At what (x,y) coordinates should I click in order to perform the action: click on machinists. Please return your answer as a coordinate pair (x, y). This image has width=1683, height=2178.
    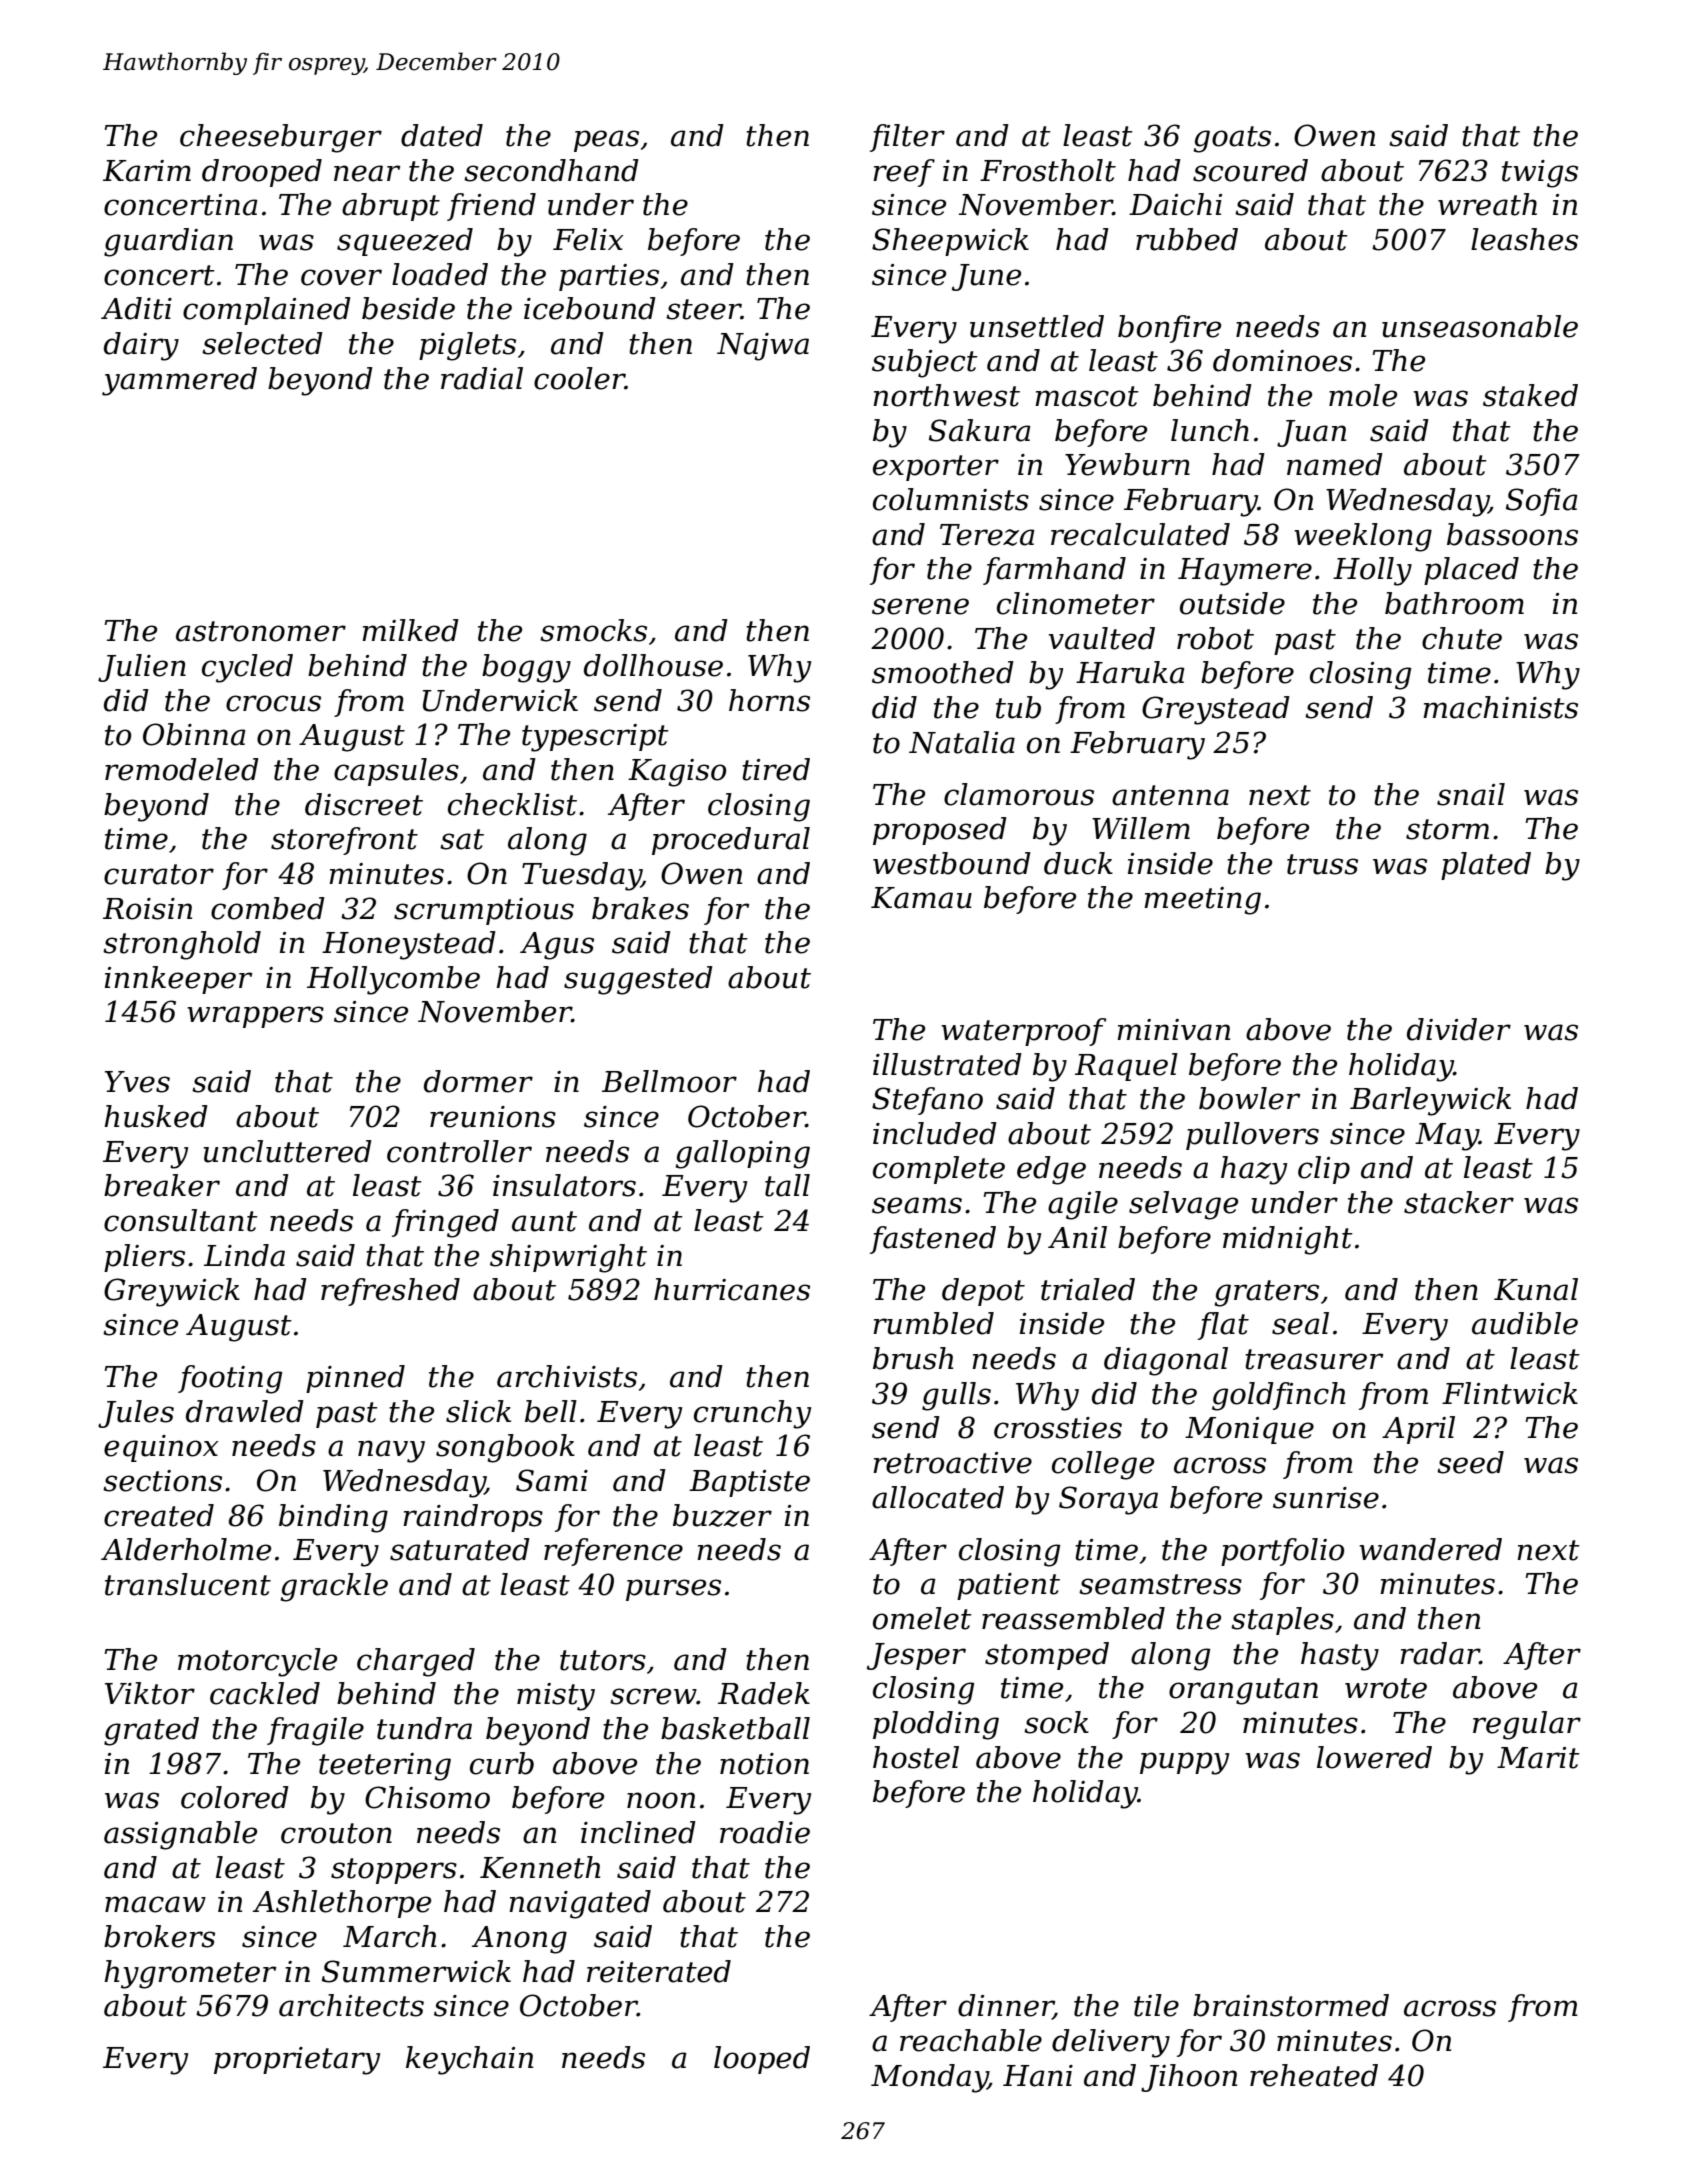
    Looking at the image, I should click on (1500, 707).
